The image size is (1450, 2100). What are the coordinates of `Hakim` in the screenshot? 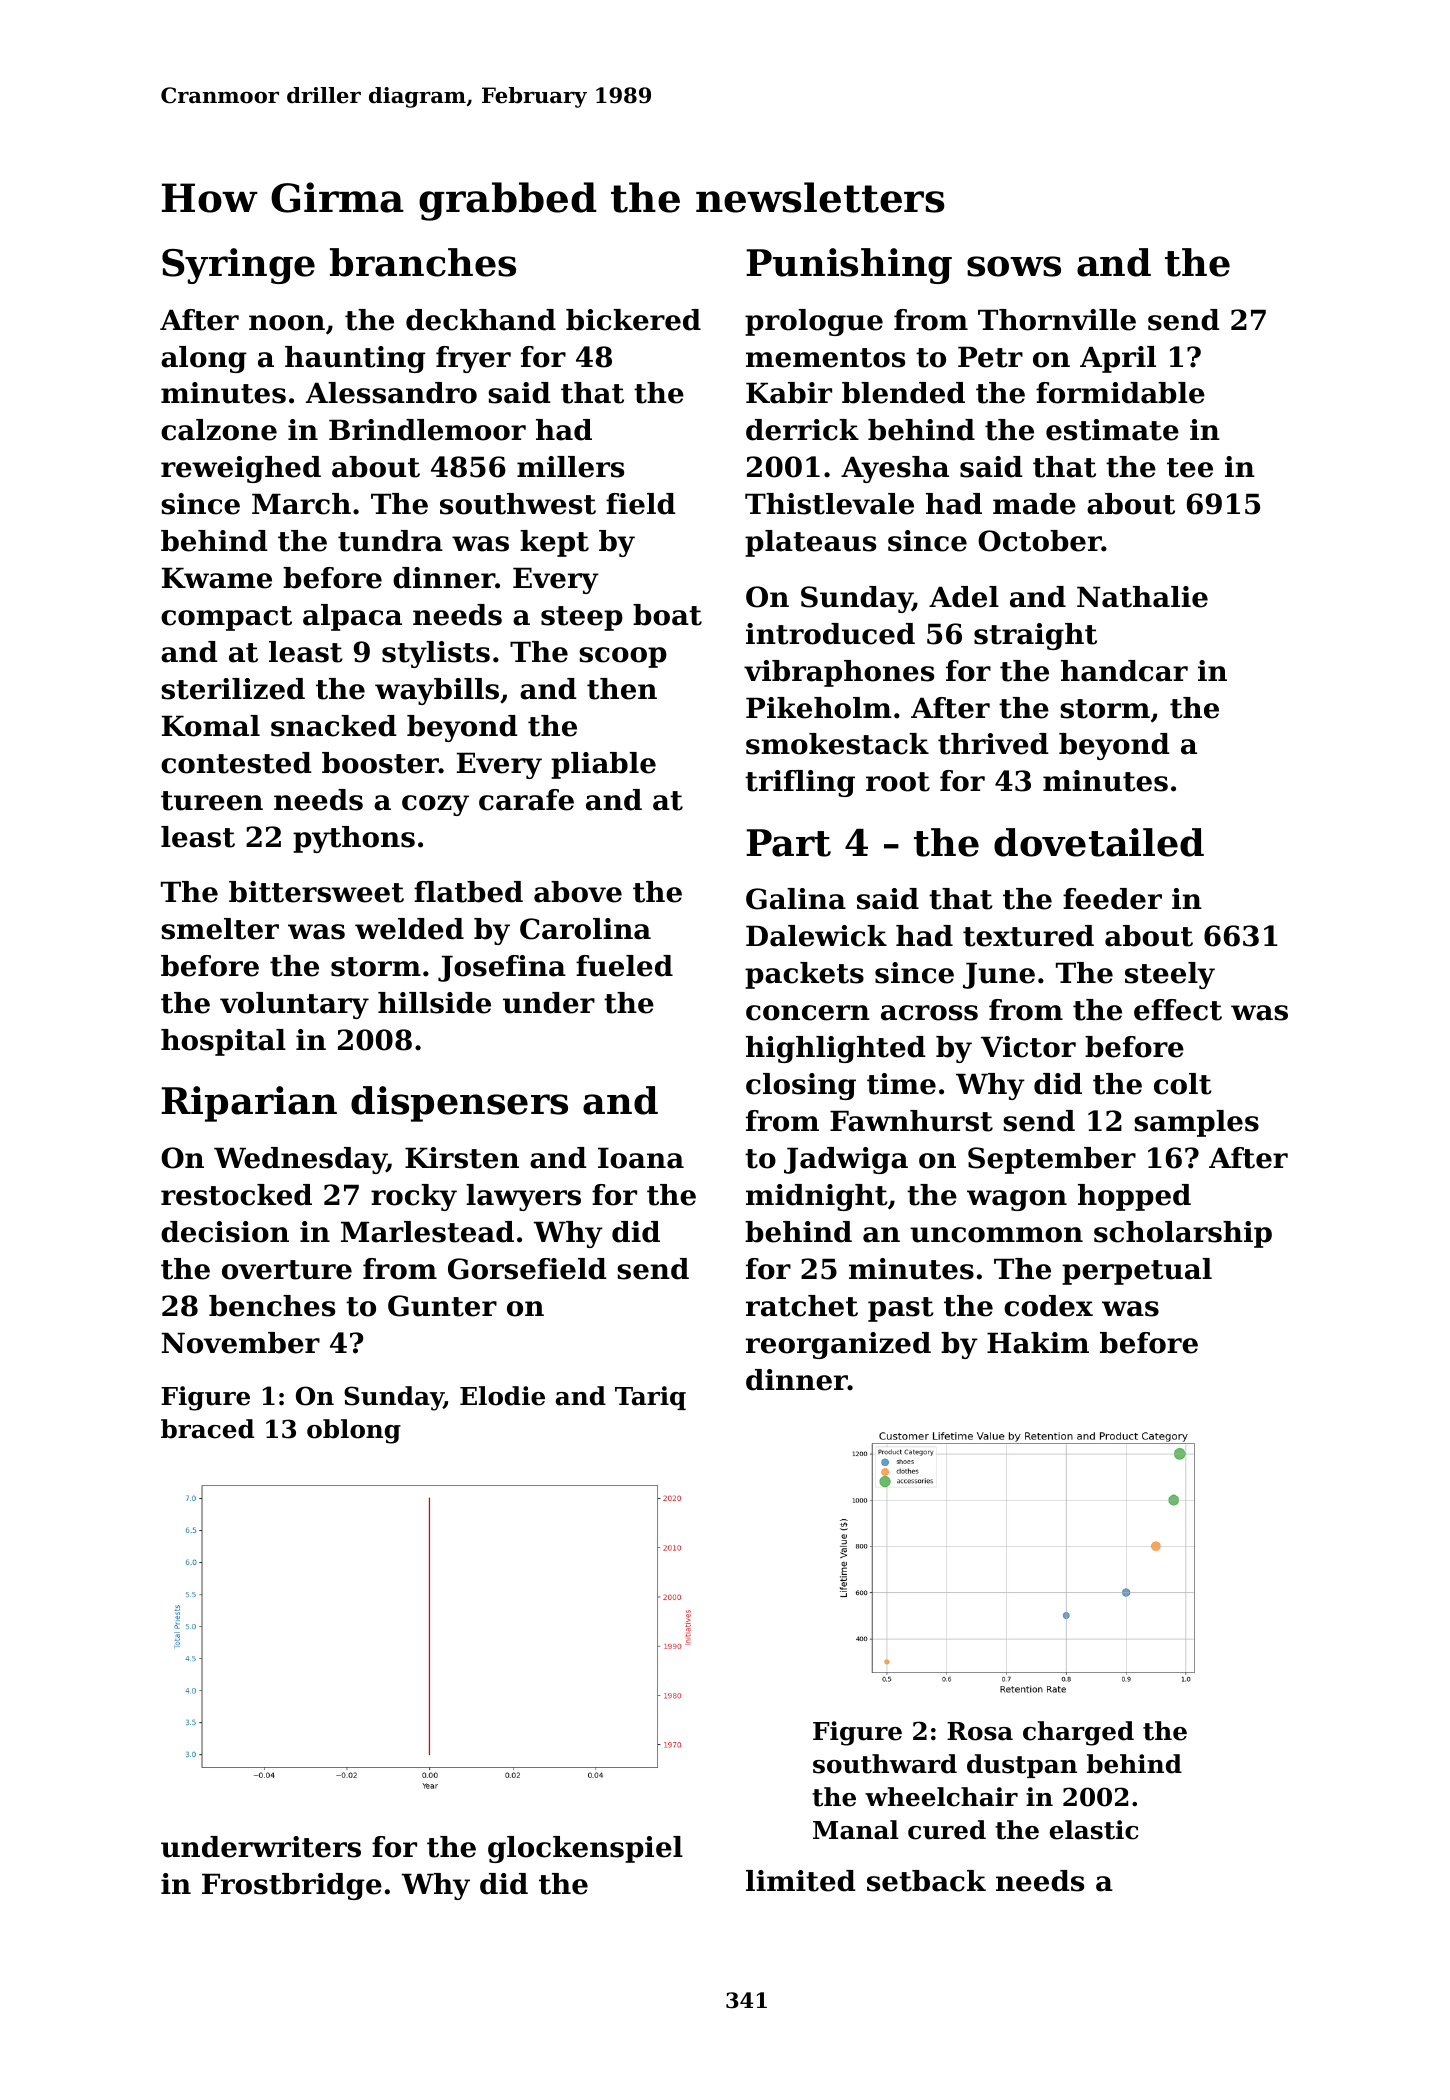 It's located at (1038, 1343).
